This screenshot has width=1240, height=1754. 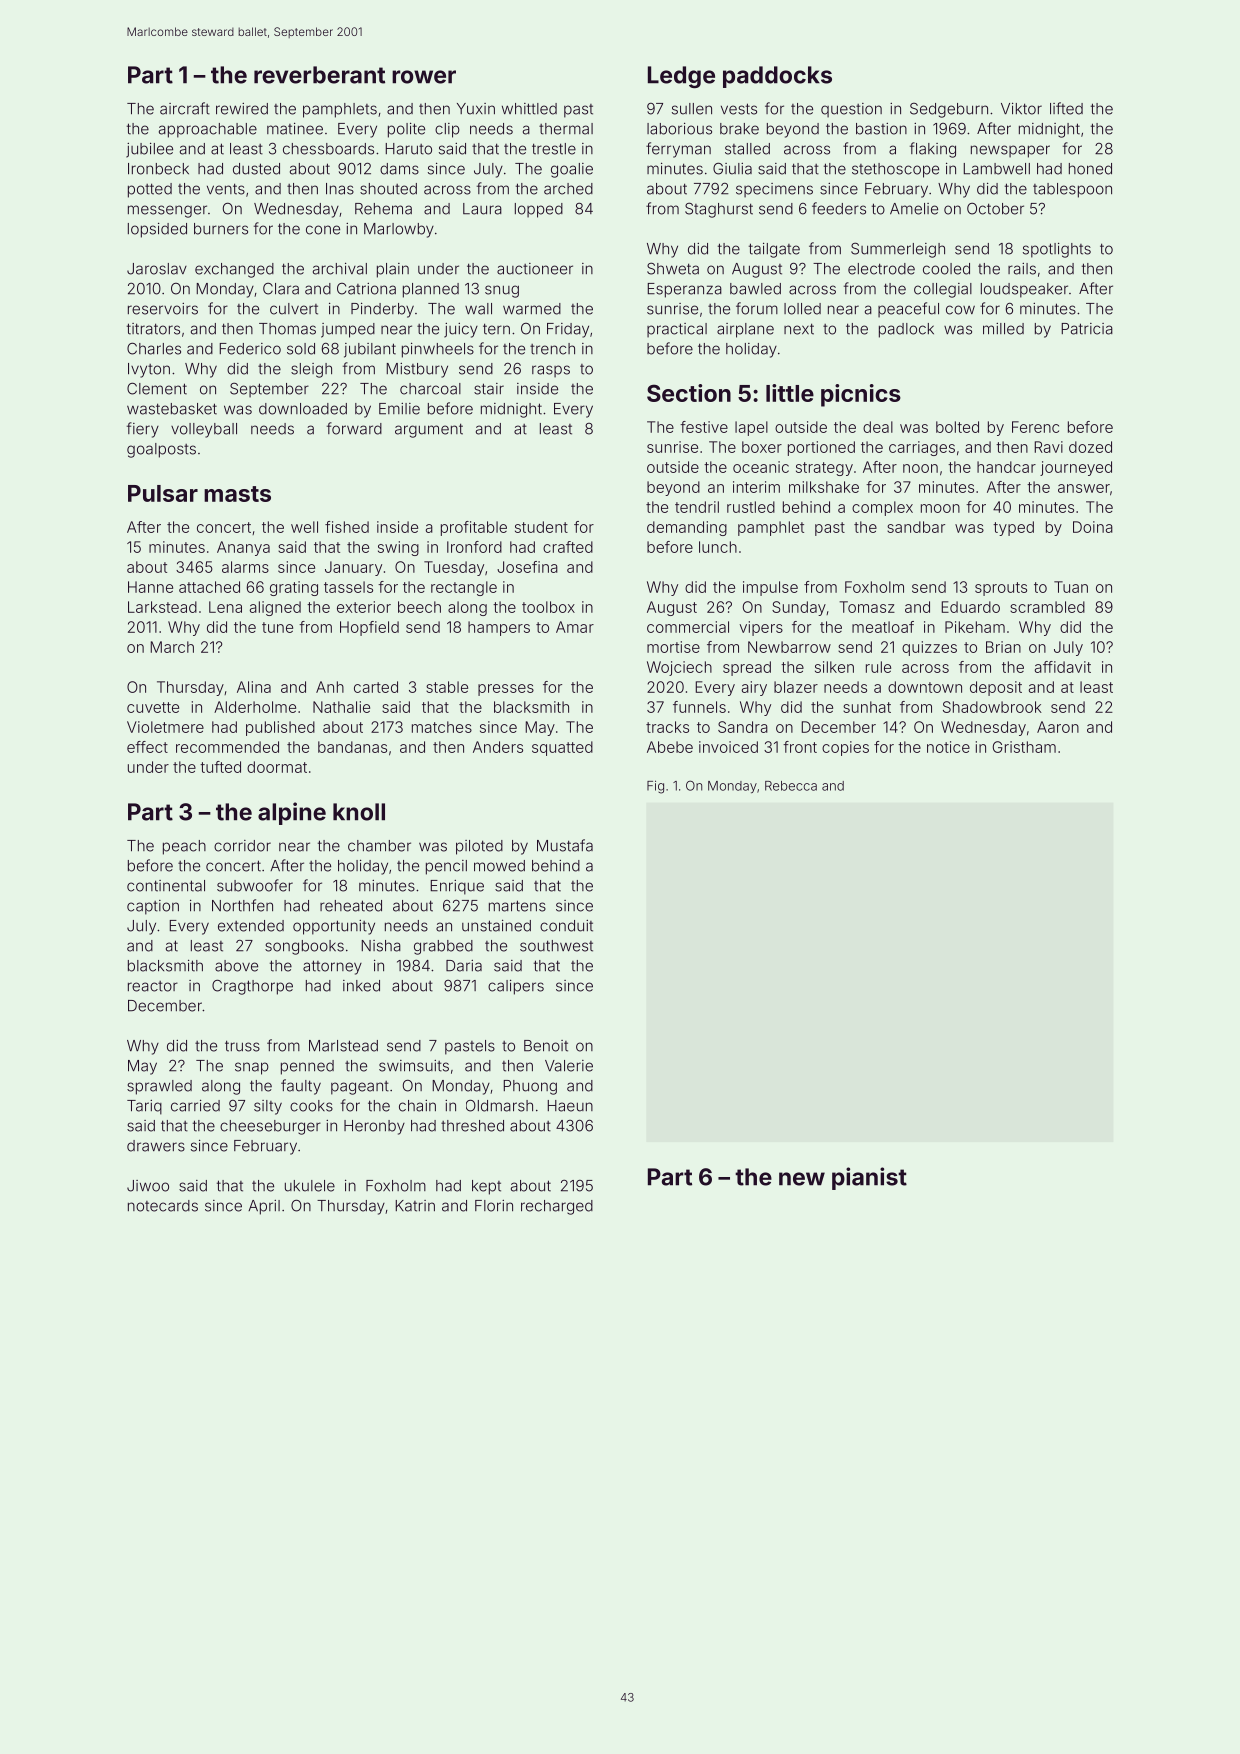 What do you see at coordinates (681, 77) in the screenshot?
I see `Ledge` at bounding box center [681, 77].
